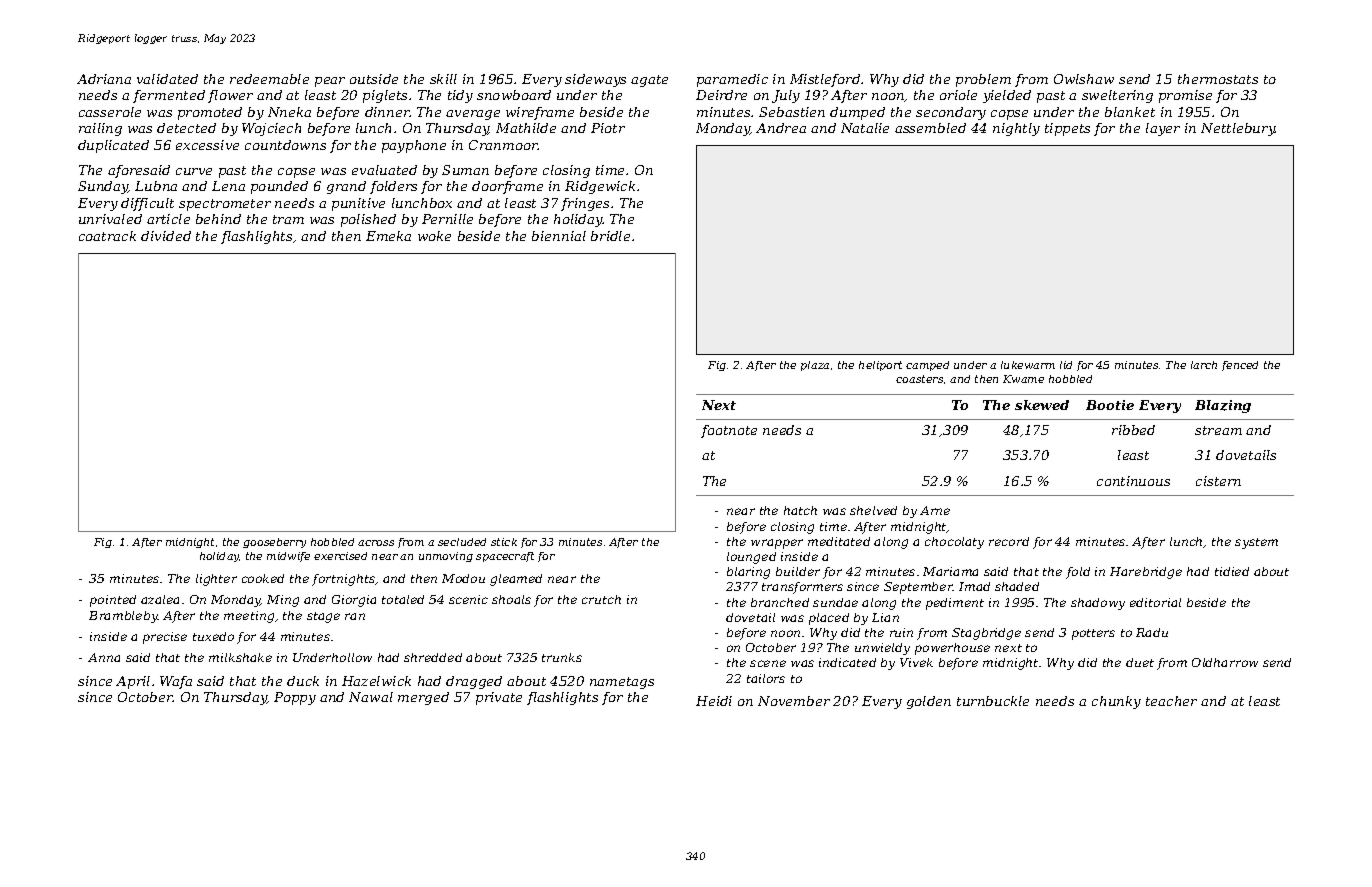 The height and width of the screenshot is (887, 1372). Describe the element at coordinates (1016, 129) in the screenshot. I see `nightly` at that location.
